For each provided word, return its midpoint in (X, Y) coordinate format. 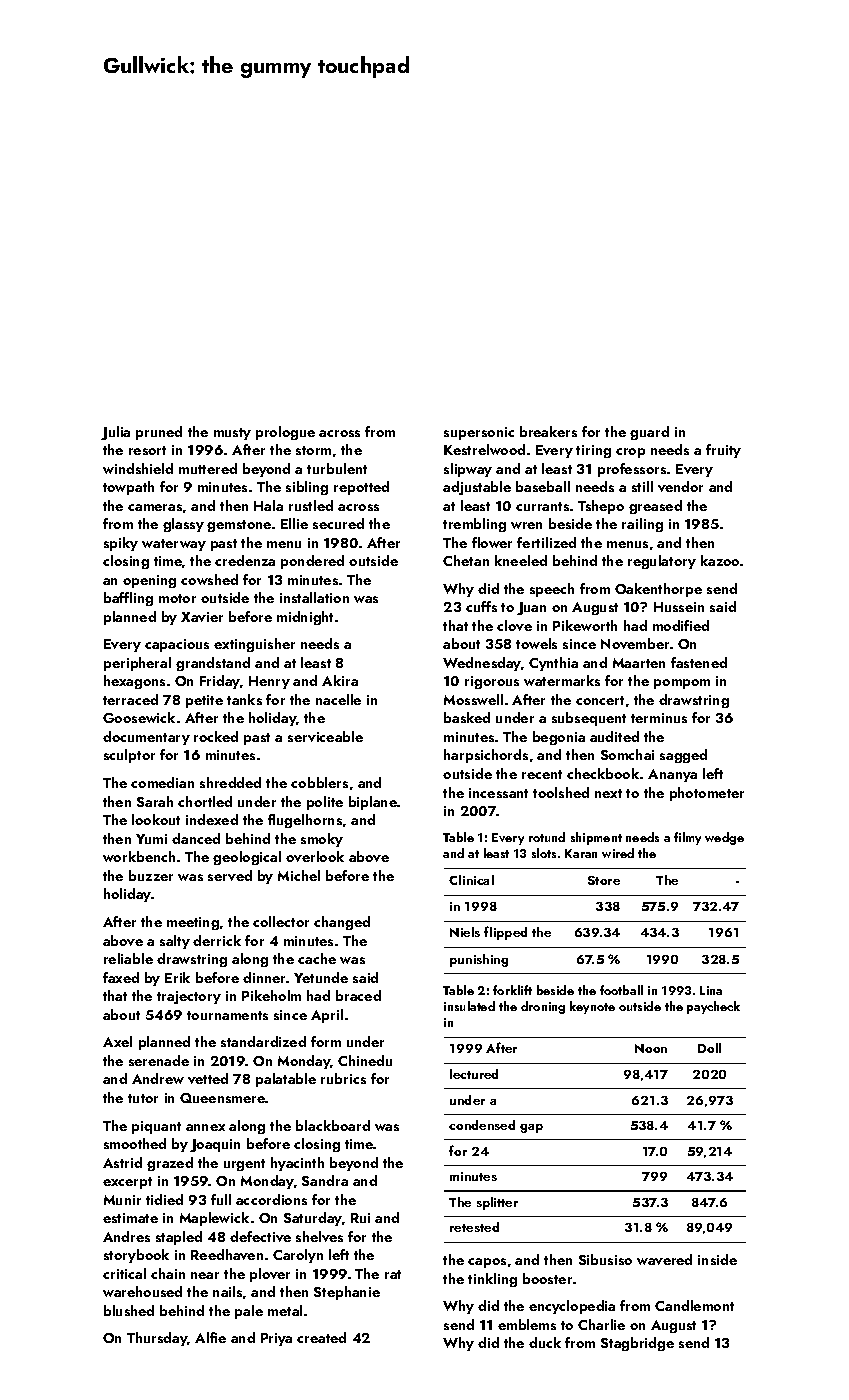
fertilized (546, 542)
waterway (174, 545)
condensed (482, 1125)
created (321, 1337)
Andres (126, 1236)
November (635, 643)
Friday (220, 682)
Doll (709, 1048)
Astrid (122, 1162)
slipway (468, 470)
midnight (305, 618)
